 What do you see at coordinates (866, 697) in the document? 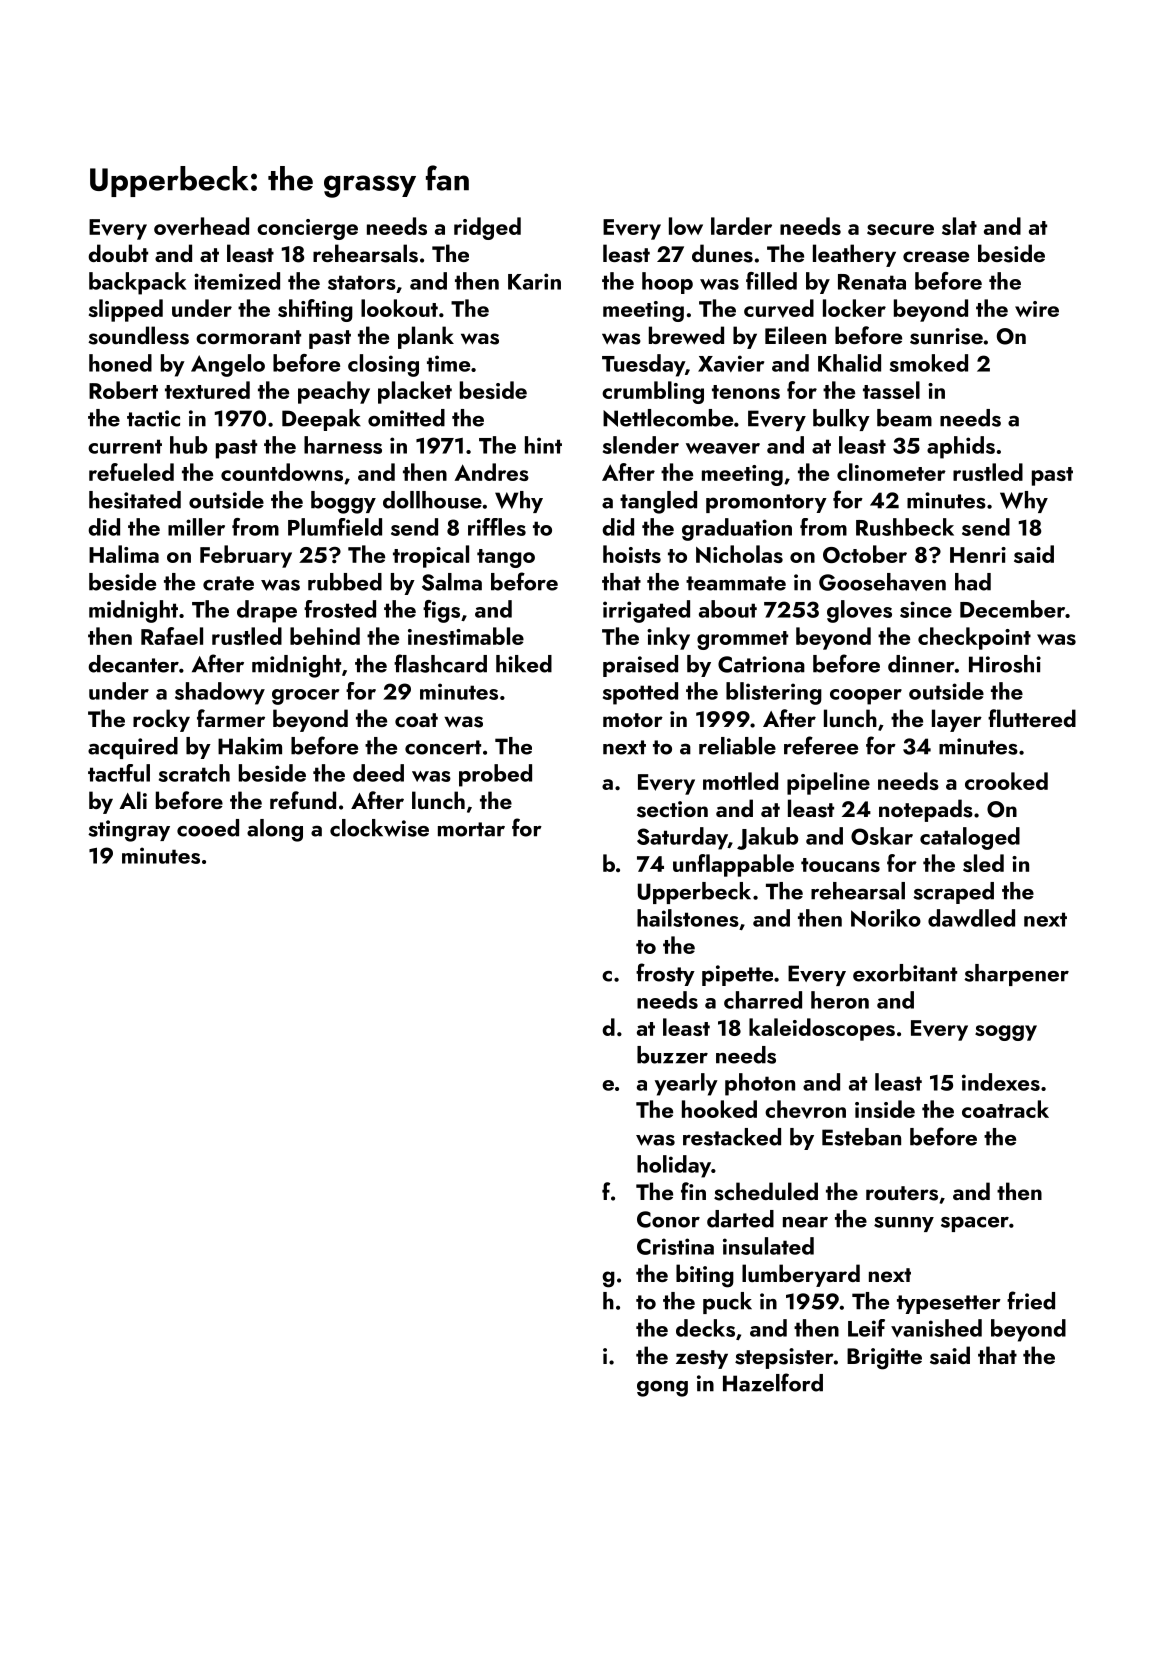
I see `cooper` at bounding box center [866, 697].
